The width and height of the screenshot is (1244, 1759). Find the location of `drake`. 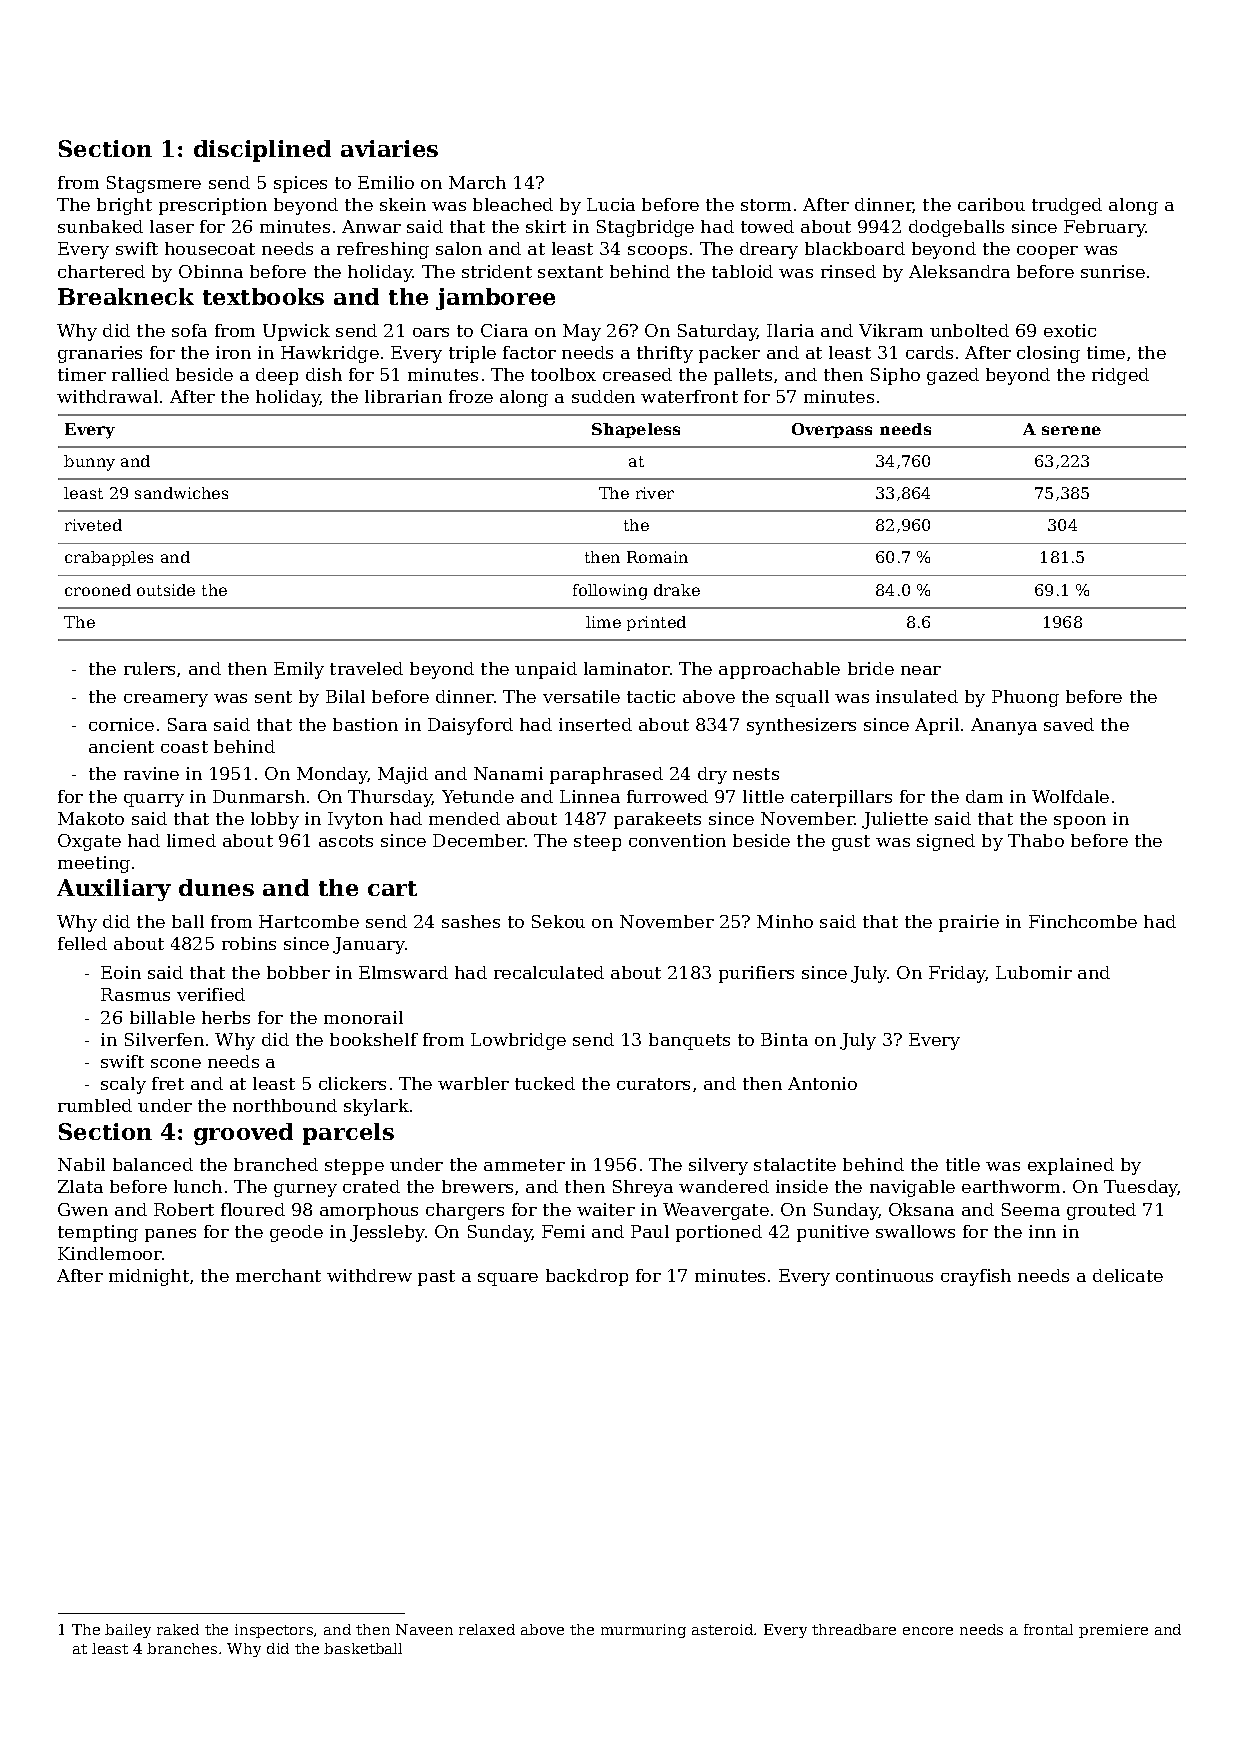

drake is located at coordinates (677, 590).
